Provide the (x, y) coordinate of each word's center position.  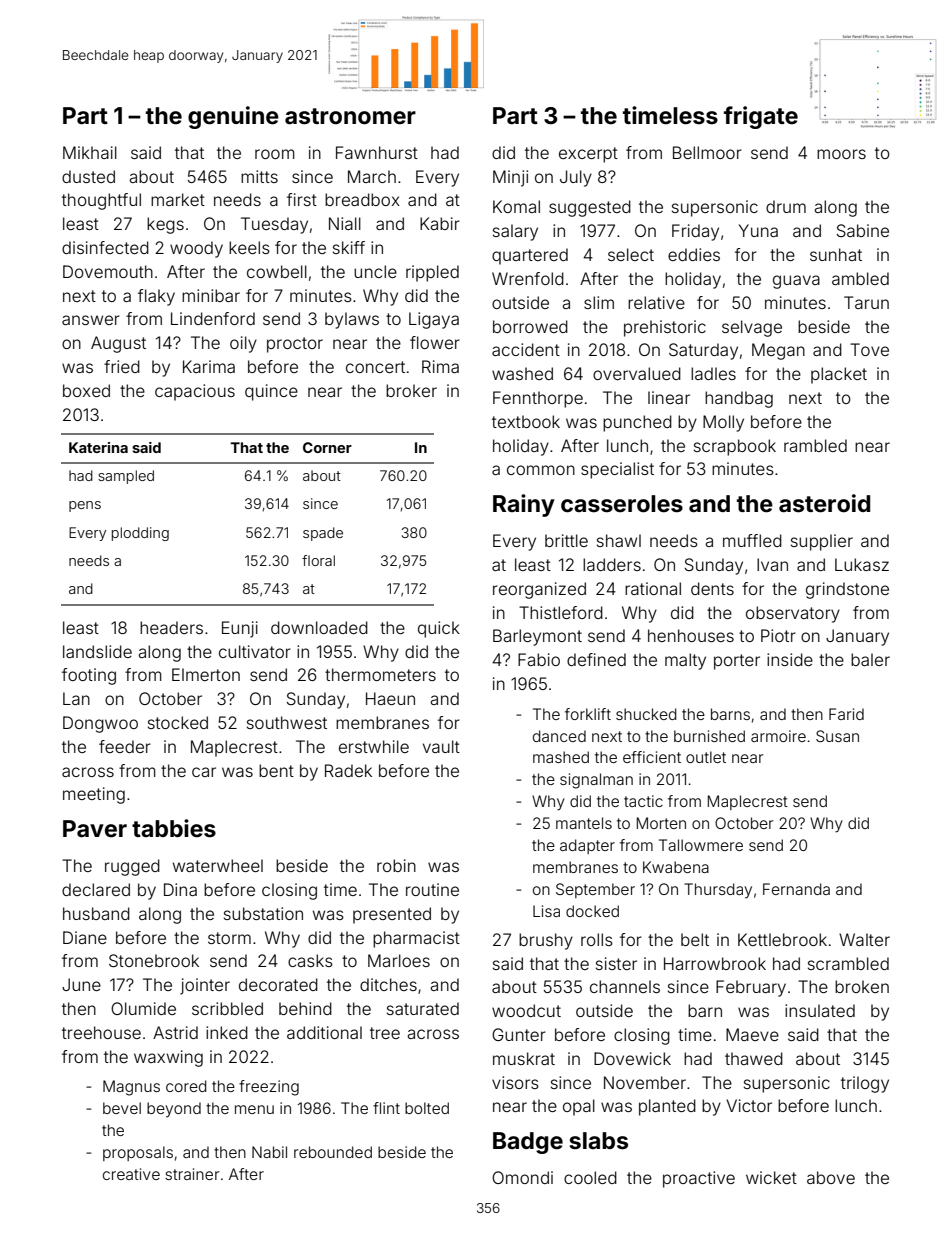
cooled (590, 1177)
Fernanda (796, 889)
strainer (192, 1174)
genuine (233, 117)
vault (441, 746)
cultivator (255, 651)
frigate (761, 117)
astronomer (350, 116)
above (831, 1177)
